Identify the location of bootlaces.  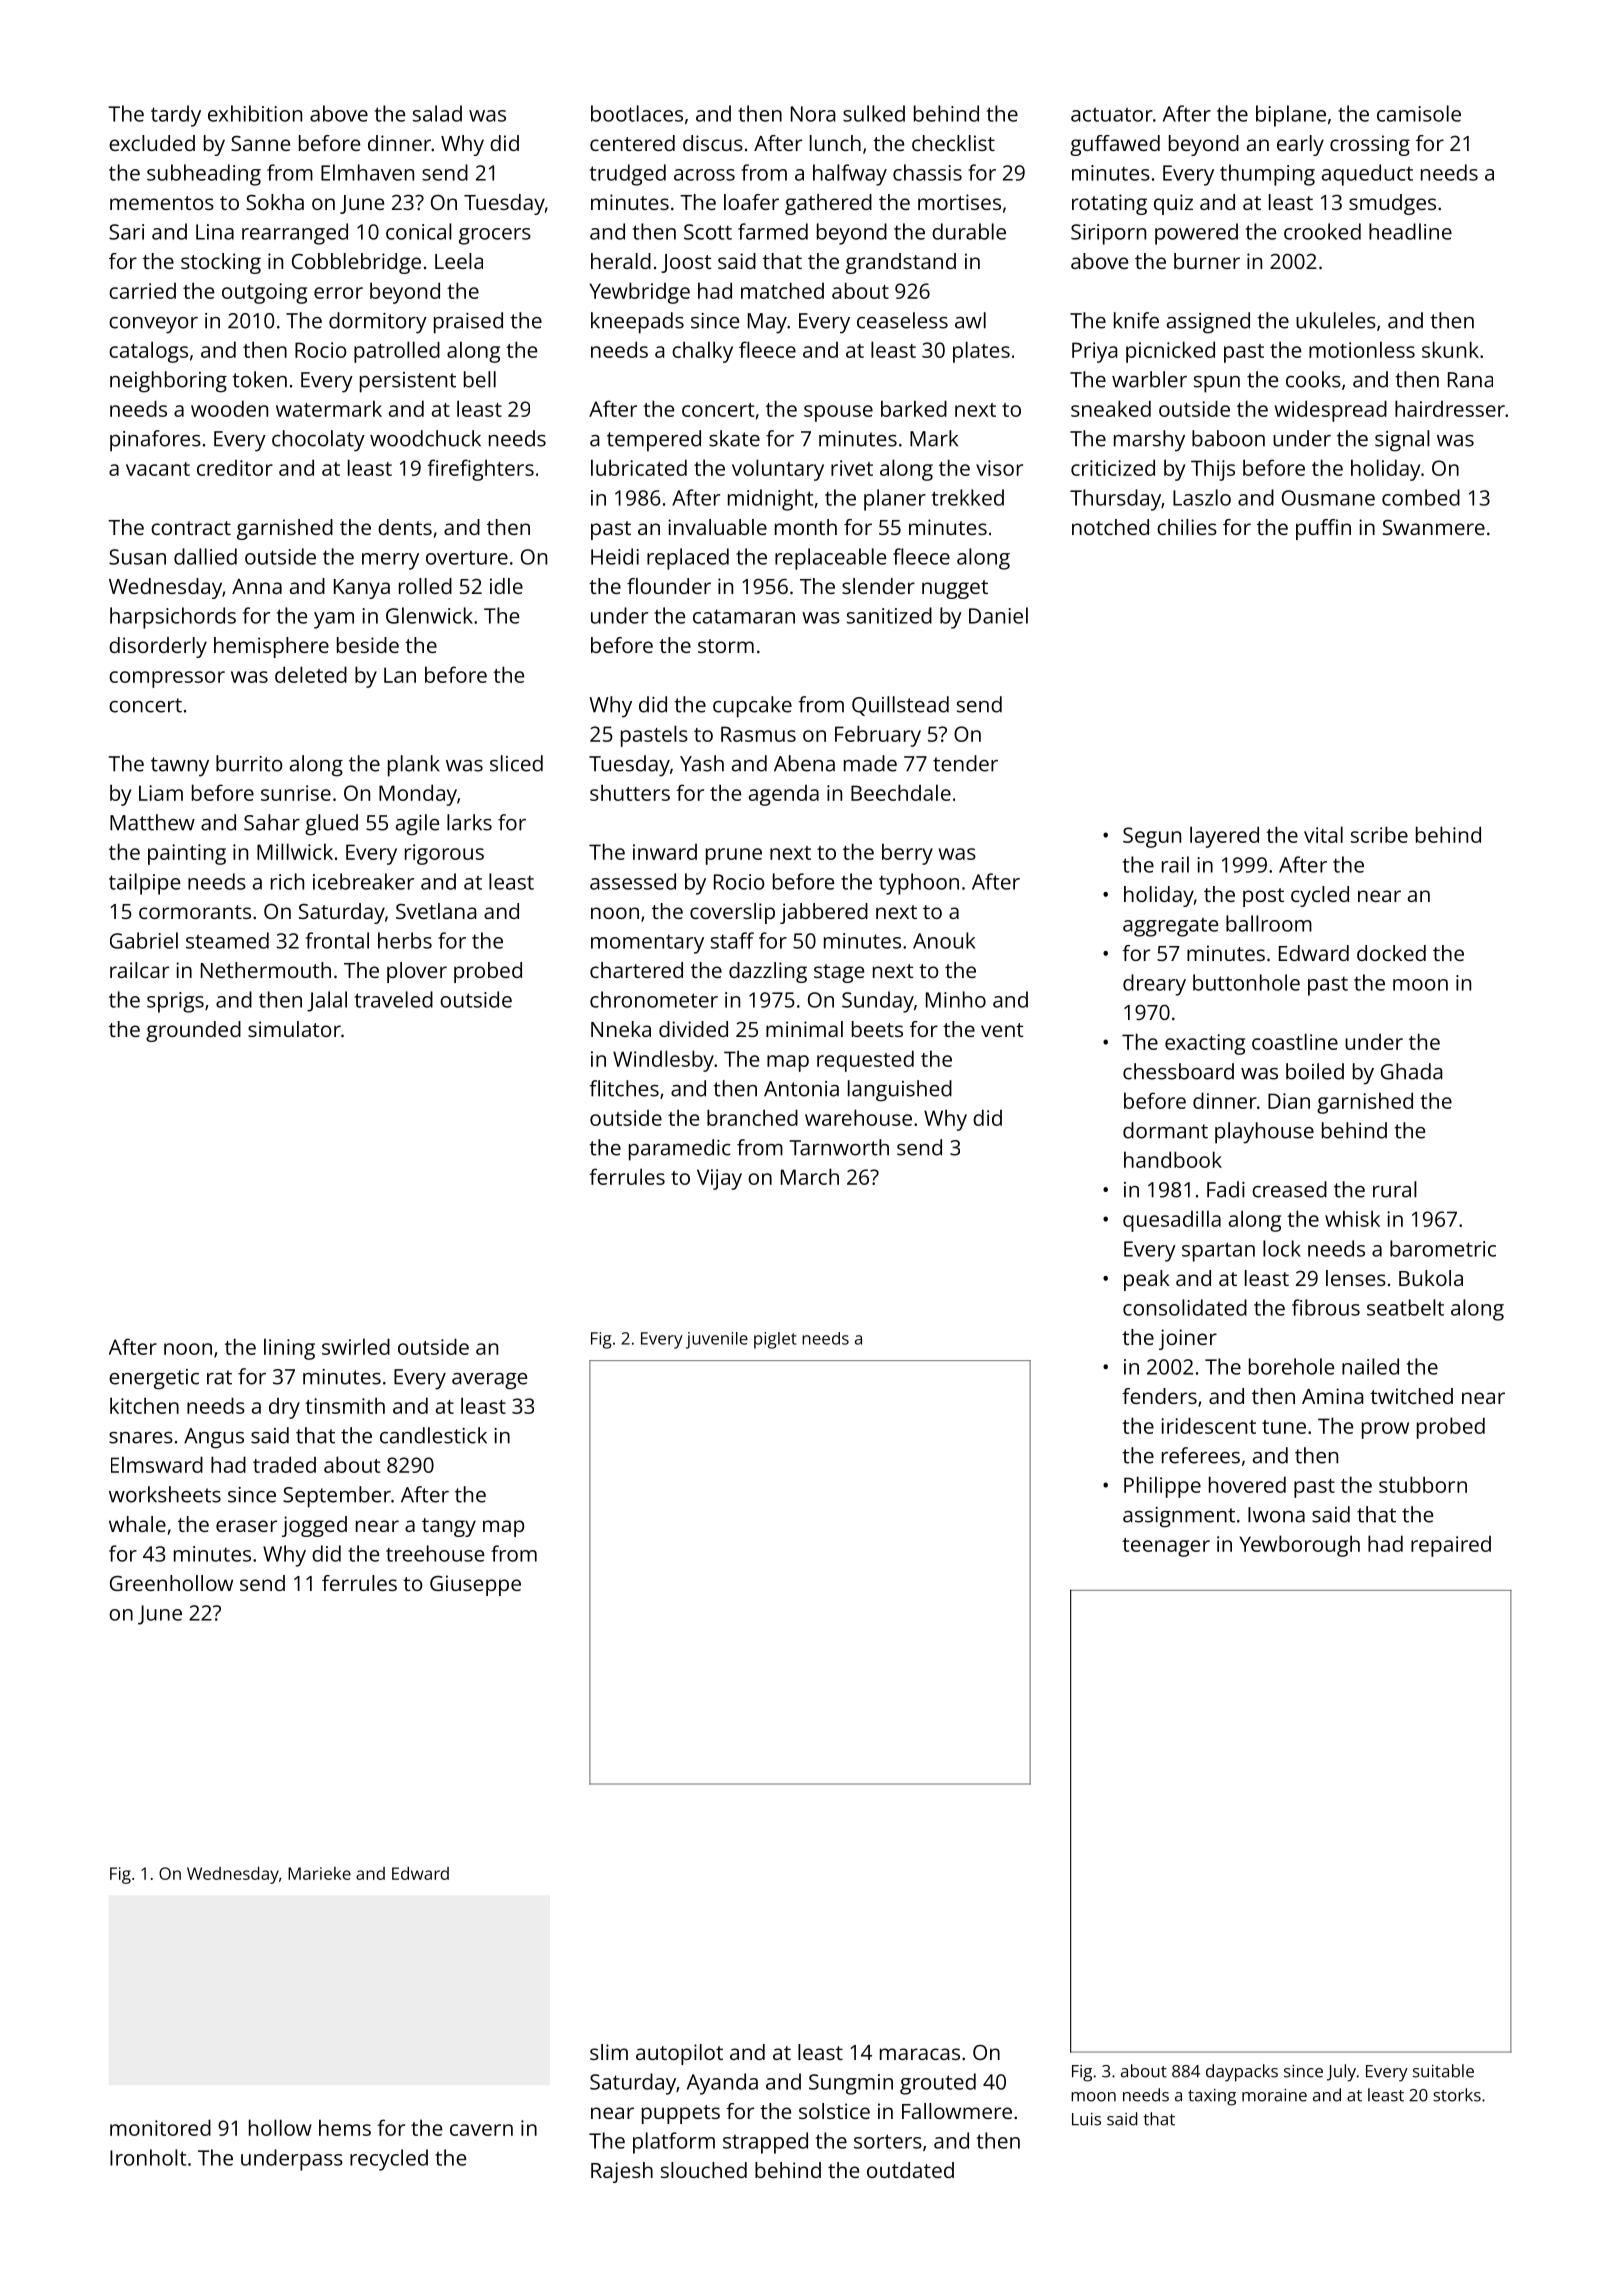
(637, 113).
